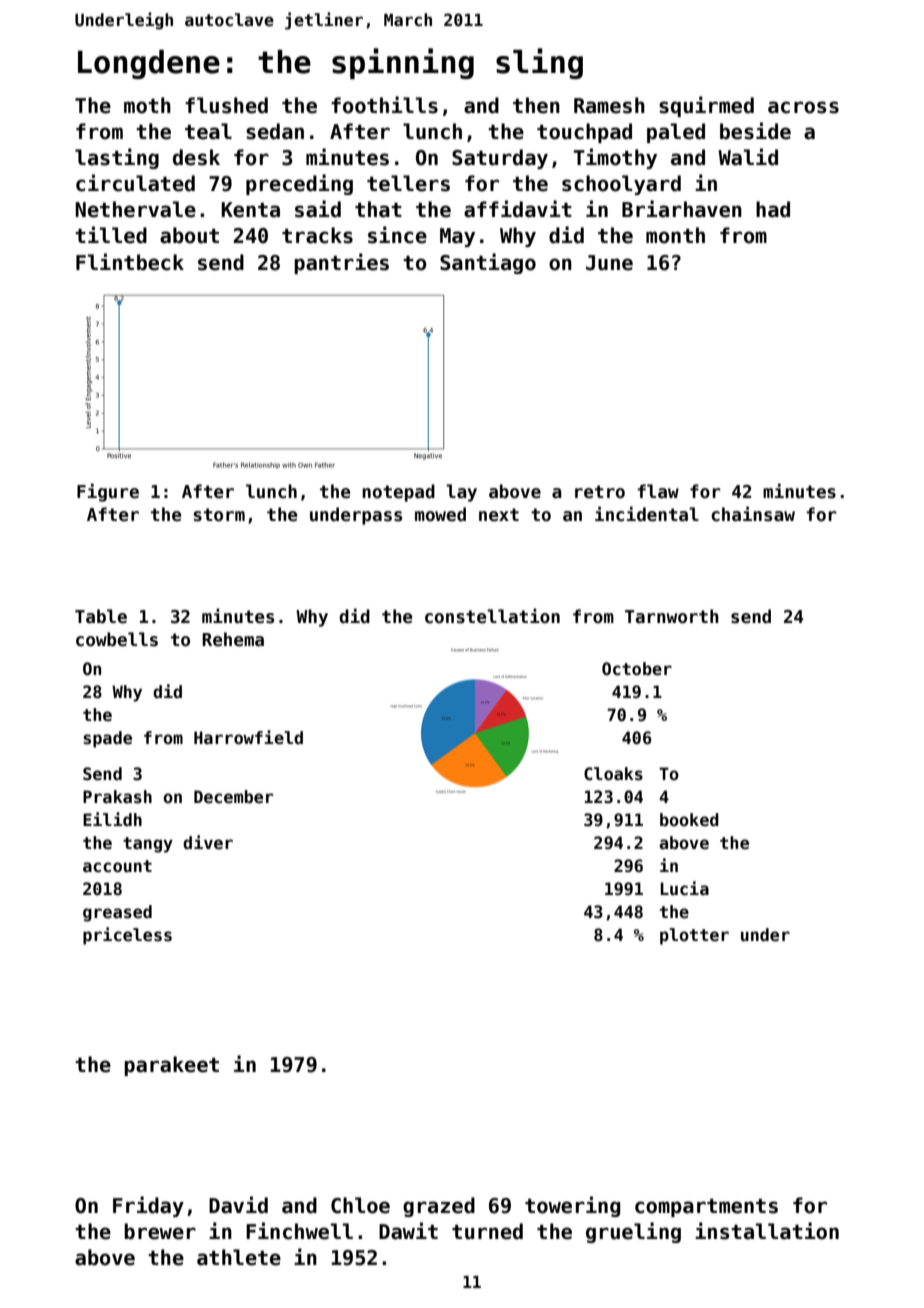 Image resolution: width=924 pixels, height=1308 pixels. I want to click on priceless, so click(127, 936).
